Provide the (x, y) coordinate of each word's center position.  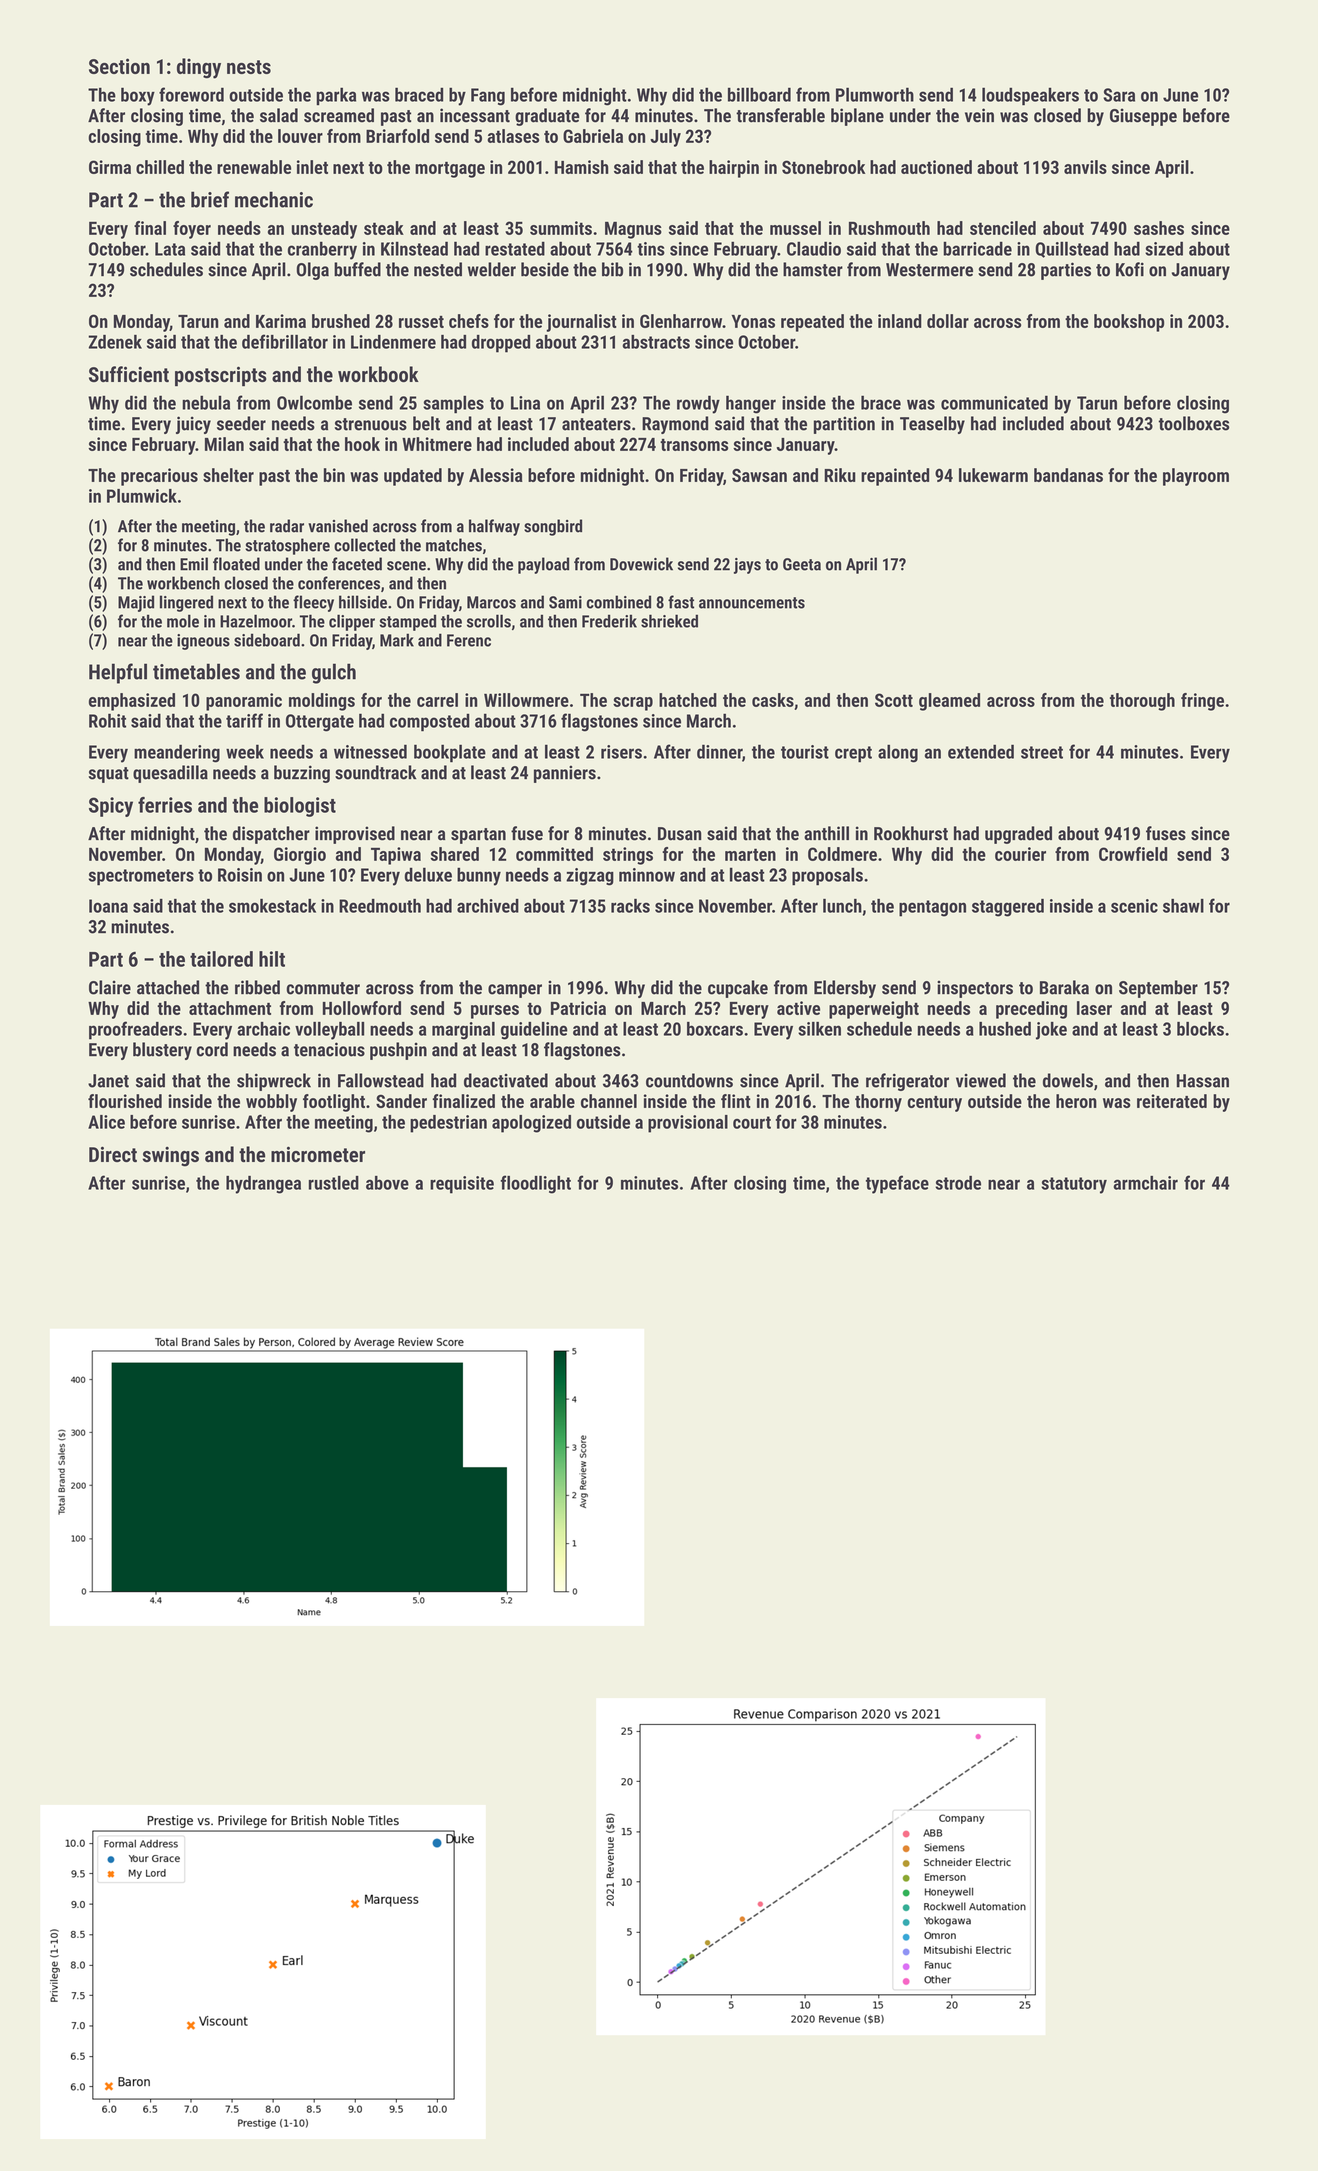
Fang (488, 97)
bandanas (1068, 475)
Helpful (118, 673)
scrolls (489, 621)
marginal (463, 1031)
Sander (401, 1101)
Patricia (578, 1008)
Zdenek (115, 342)
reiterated (1172, 1101)
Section (119, 66)
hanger (751, 404)
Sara (1119, 95)
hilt (272, 959)
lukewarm (993, 475)
